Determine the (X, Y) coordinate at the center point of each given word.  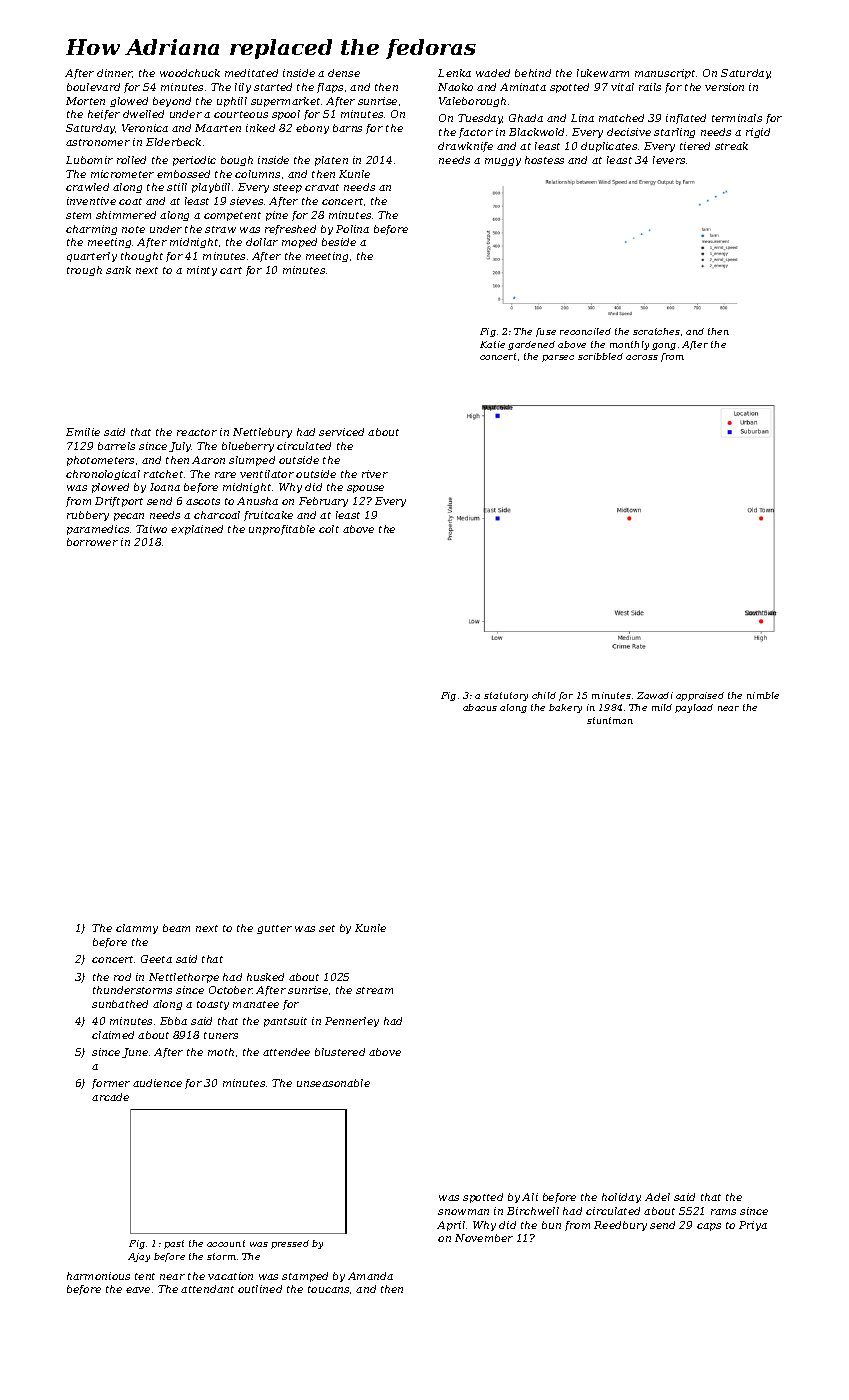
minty (202, 271)
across (642, 357)
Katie (492, 344)
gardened (531, 345)
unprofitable (282, 530)
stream (374, 990)
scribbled (600, 356)
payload (694, 708)
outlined (260, 1289)
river (375, 474)
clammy (137, 929)
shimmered (126, 215)
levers (669, 160)
